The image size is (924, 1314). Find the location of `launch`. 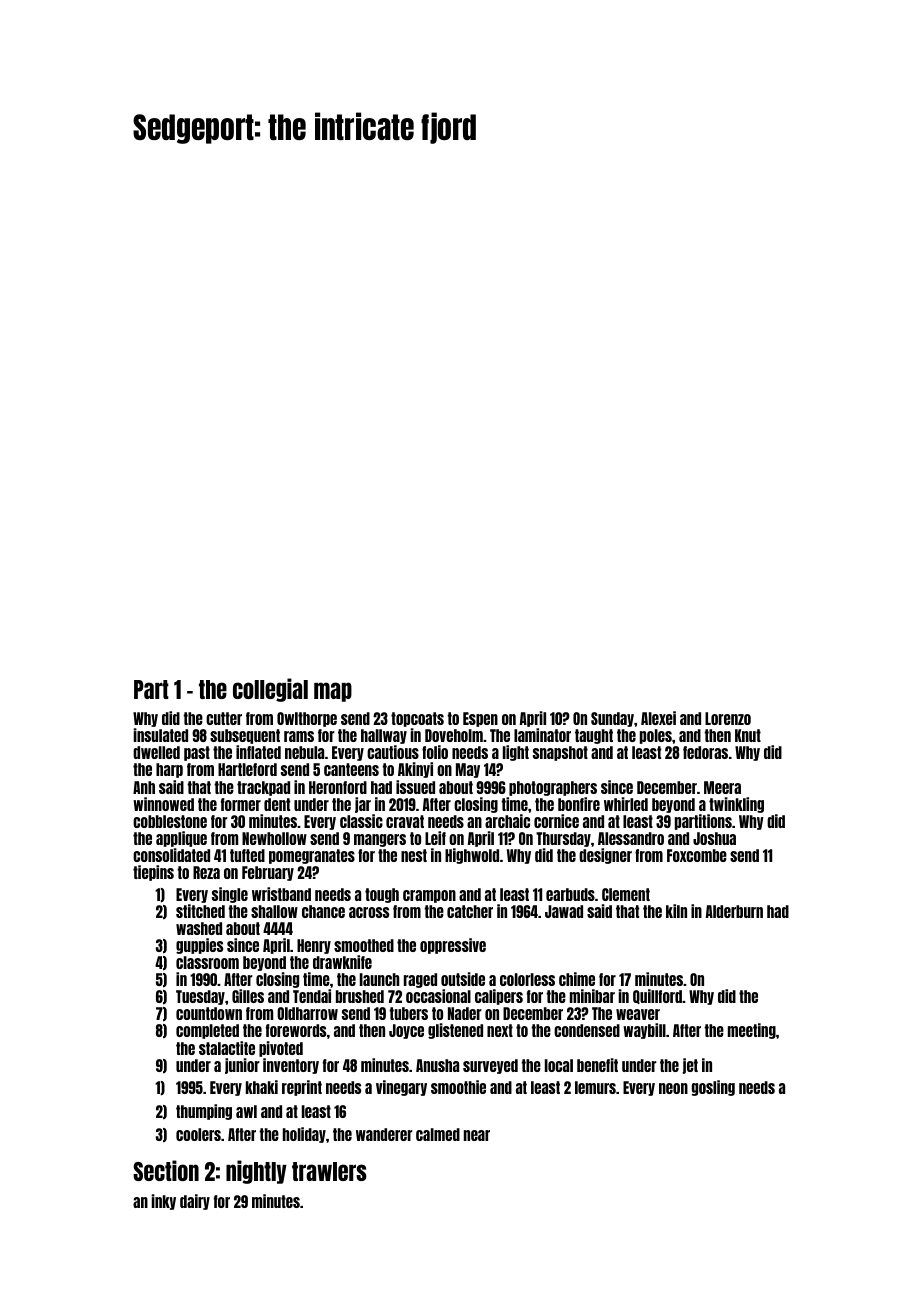

launch is located at coordinates (379, 979).
